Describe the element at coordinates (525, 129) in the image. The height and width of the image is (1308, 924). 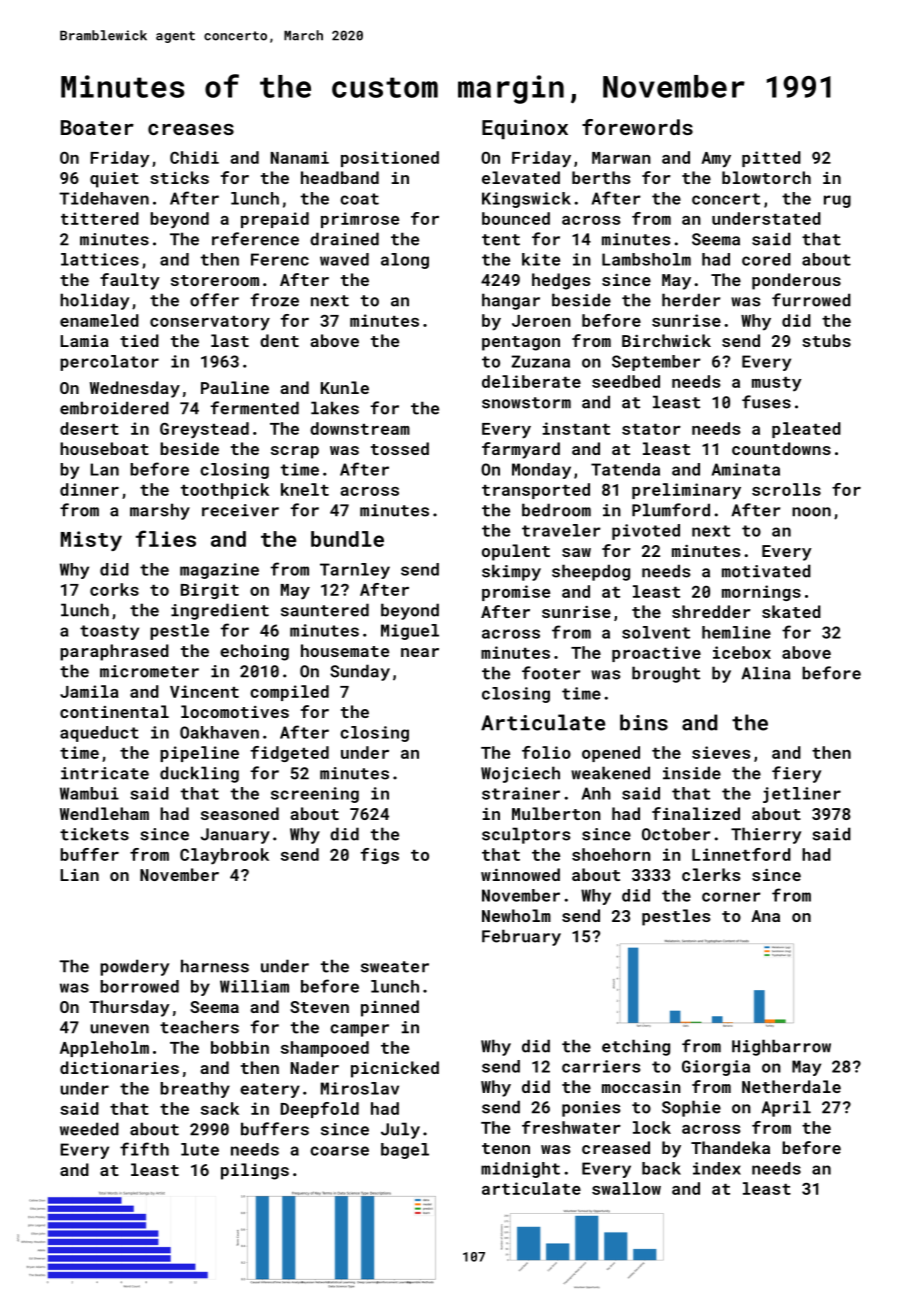
I see `Equinox` at that location.
